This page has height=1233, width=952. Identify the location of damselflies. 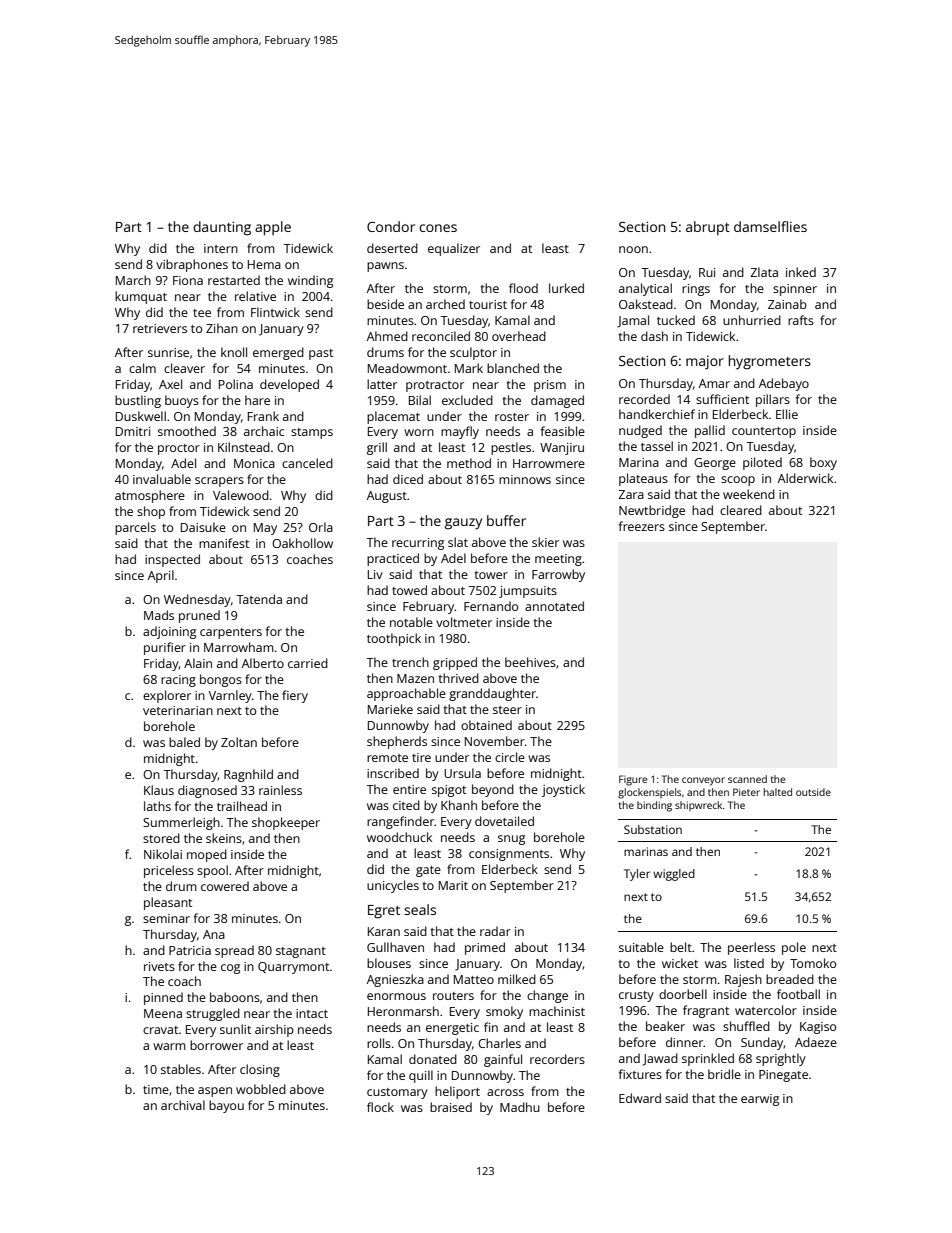
(770, 226).
